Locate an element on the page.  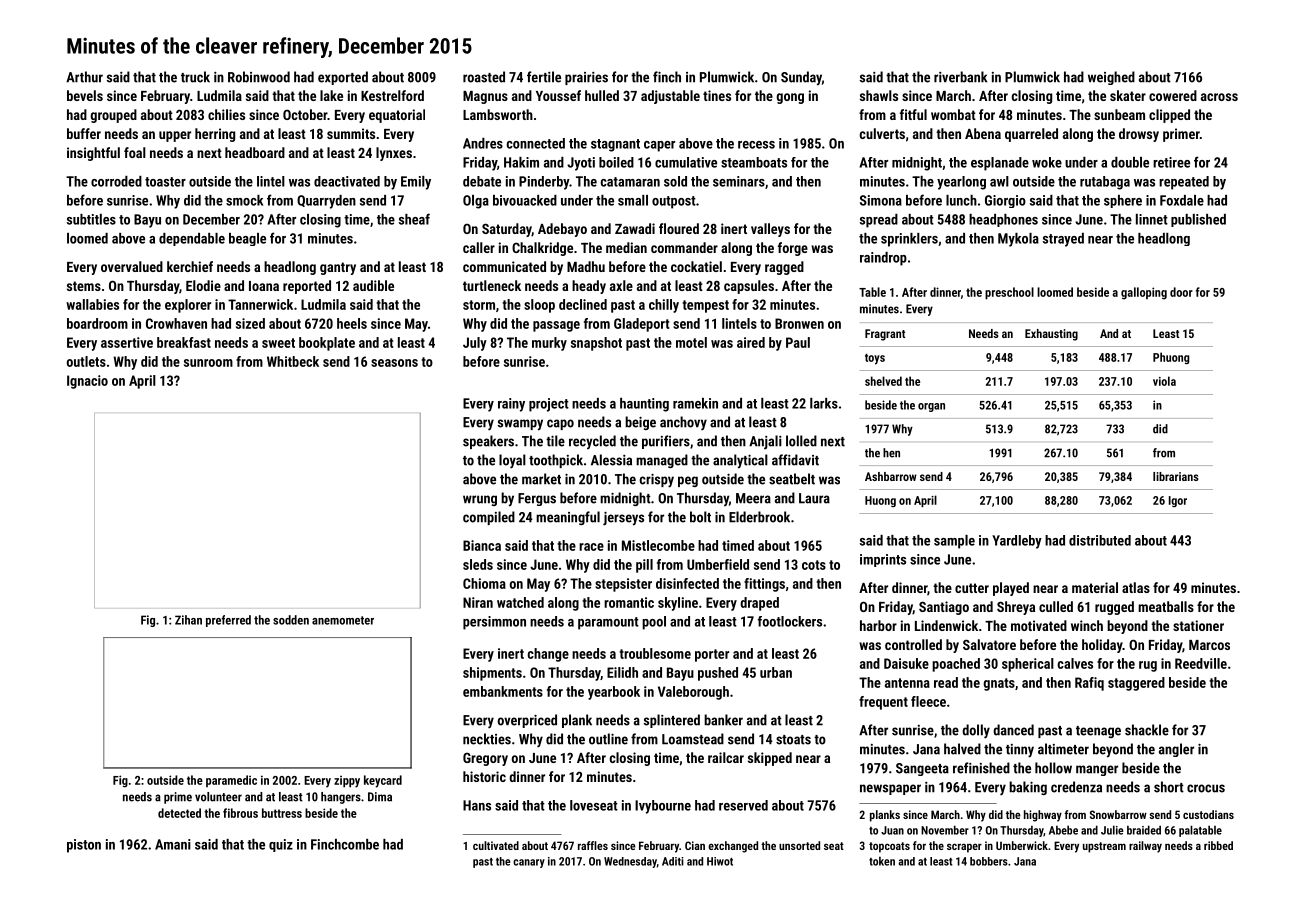
sheaf is located at coordinates (414, 219).
